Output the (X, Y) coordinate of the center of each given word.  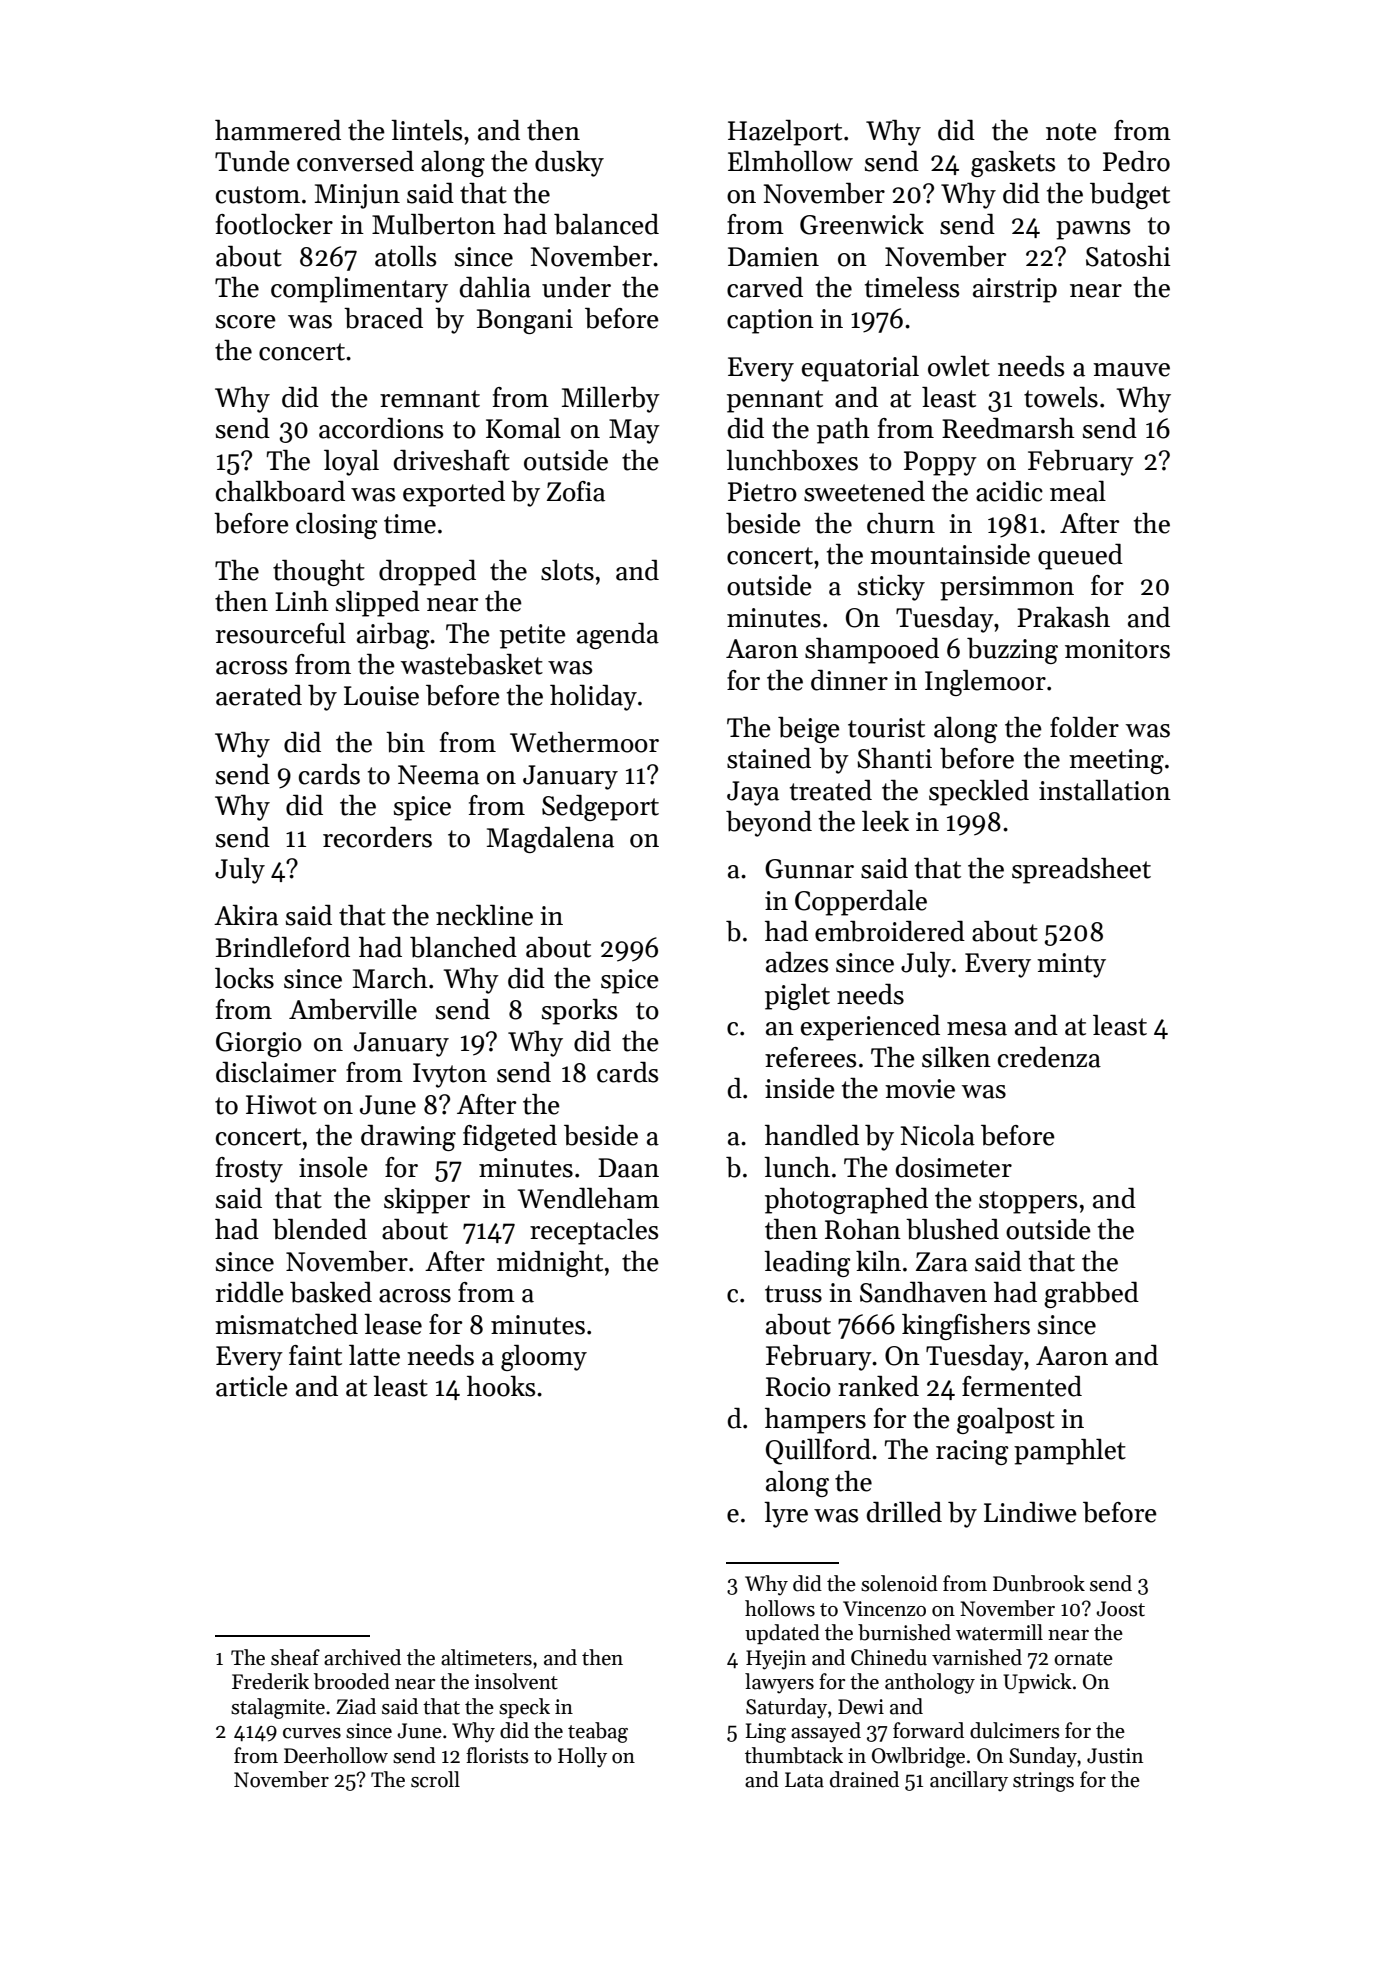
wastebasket (472, 664)
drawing (408, 1138)
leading (807, 1264)
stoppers (1028, 1202)
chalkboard (280, 491)
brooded (352, 1681)
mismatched (286, 1324)
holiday (593, 698)
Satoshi (1128, 256)
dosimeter (954, 1167)
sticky (891, 588)
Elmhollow (790, 161)
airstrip (1015, 290)
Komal (523, 428)
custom (258, 195)
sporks (579, 1012)
